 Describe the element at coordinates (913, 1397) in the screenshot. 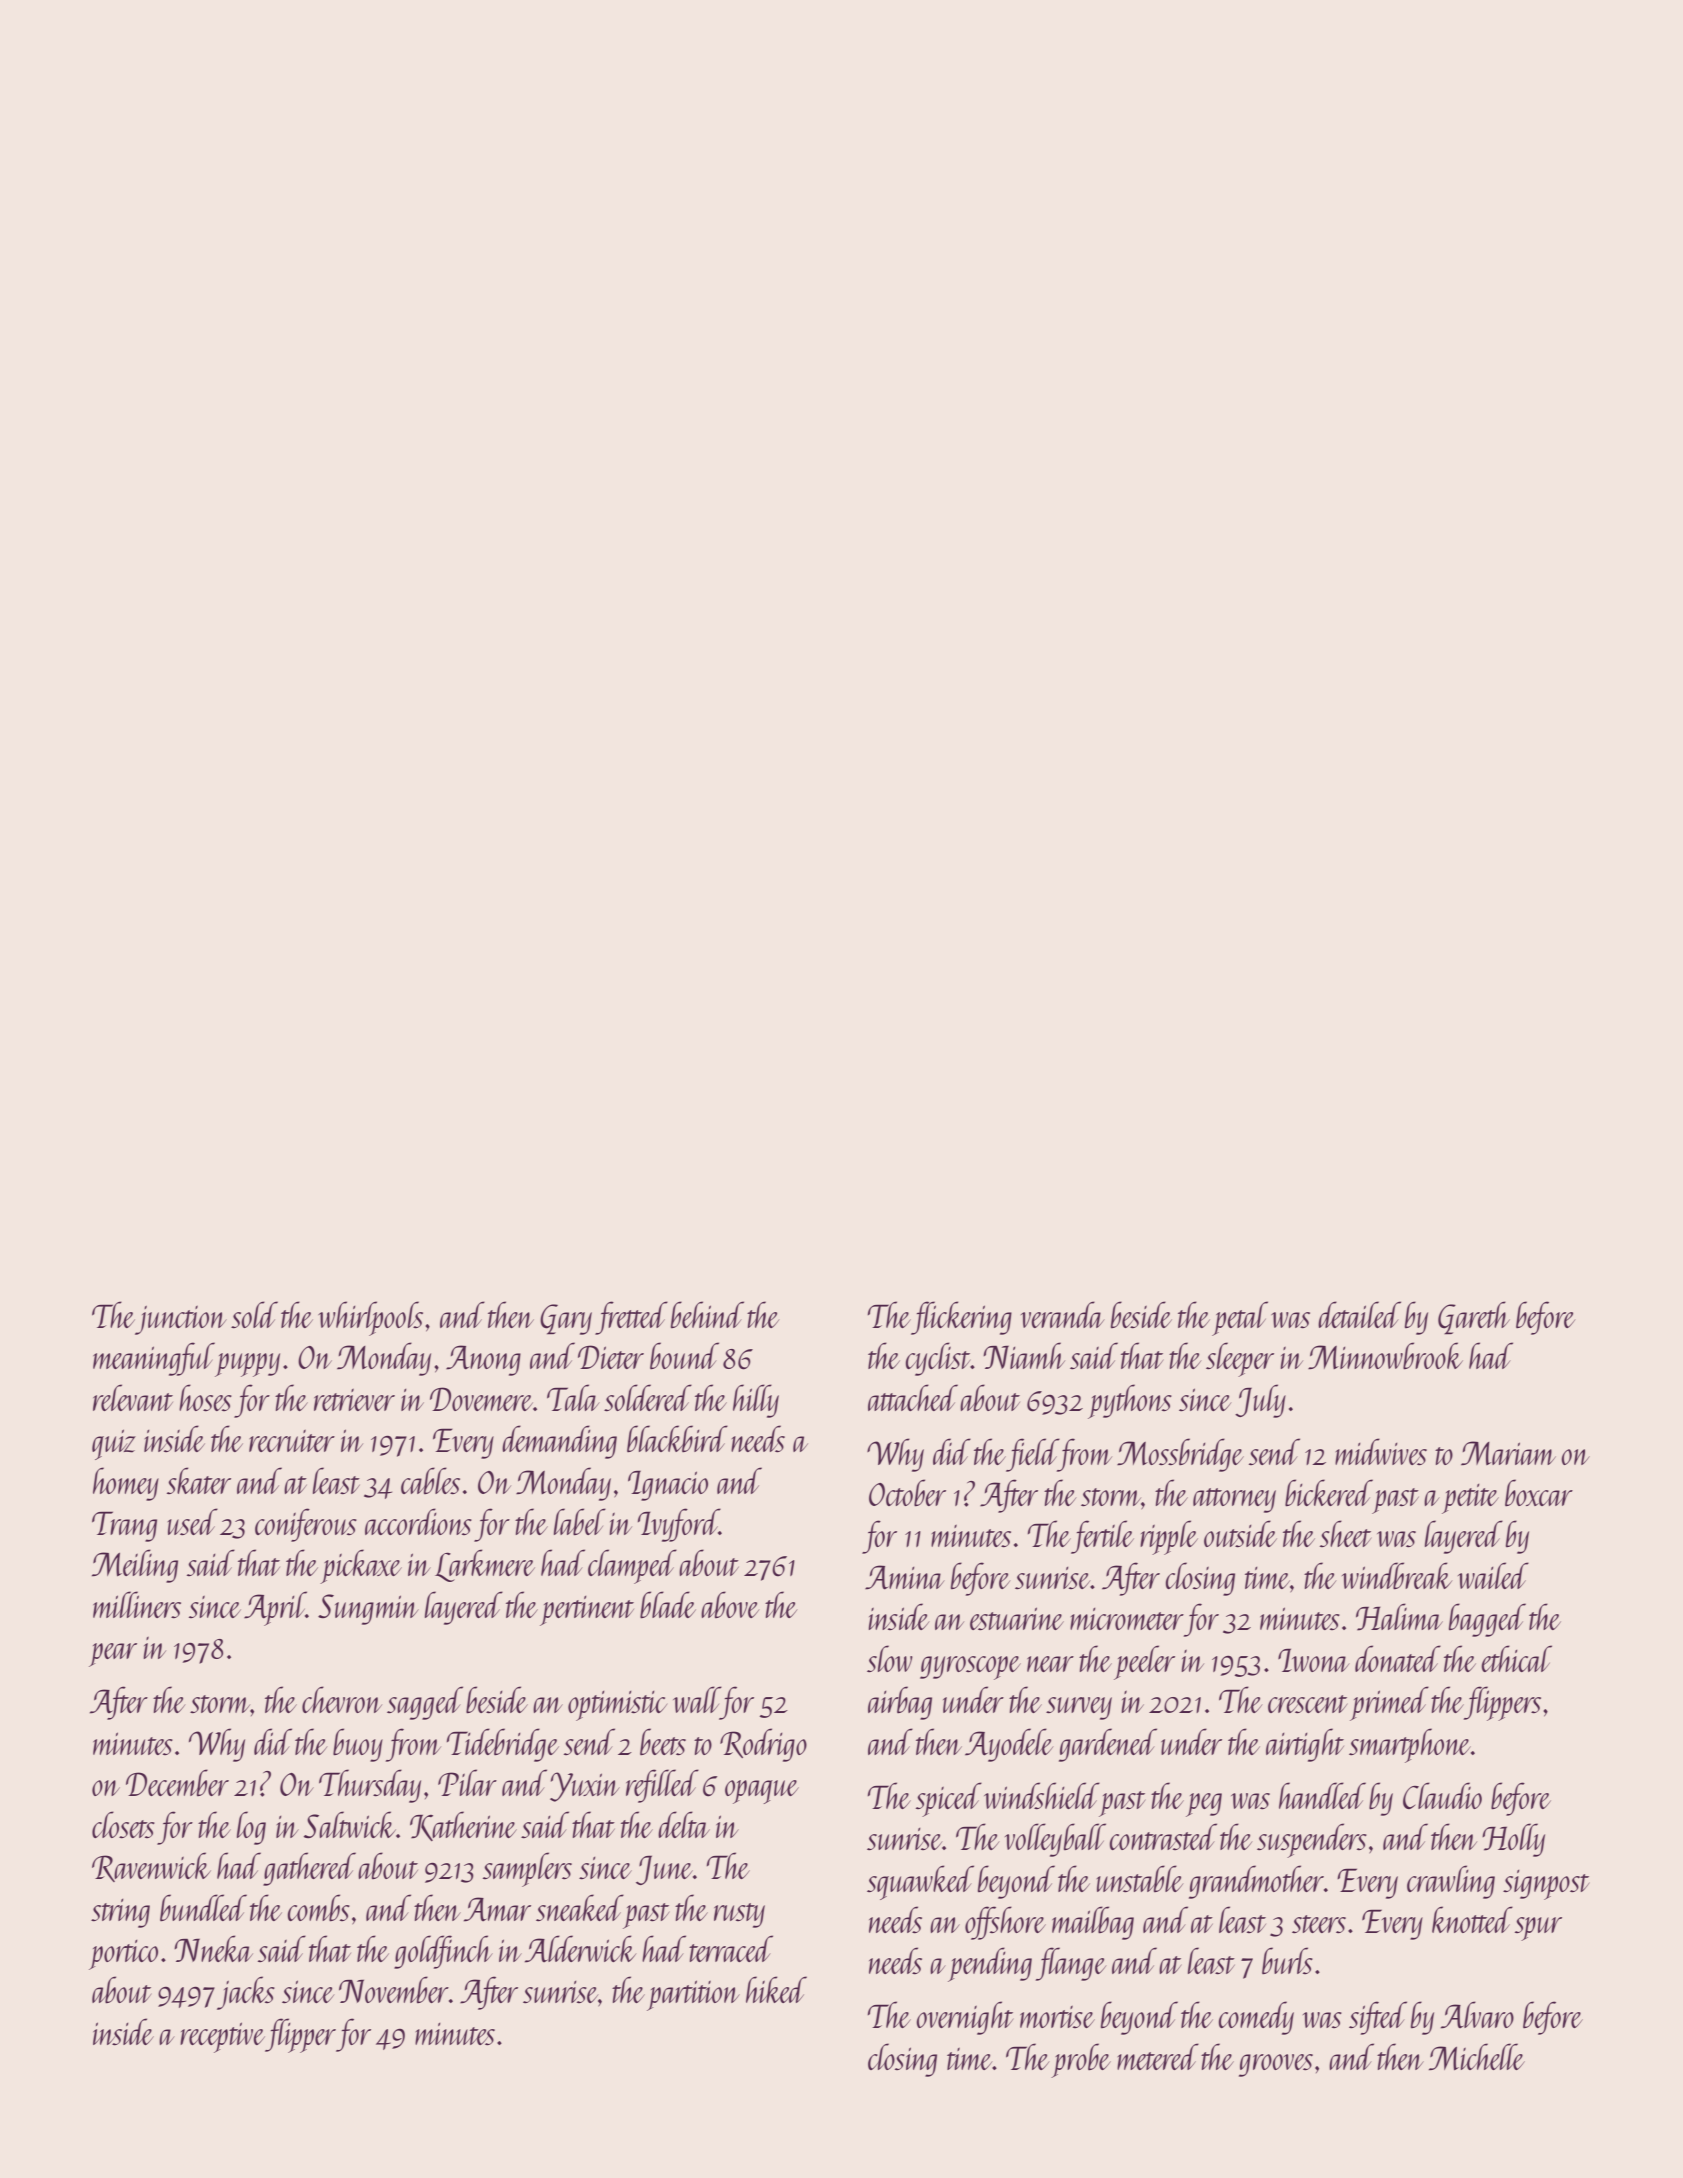

I see `attached` at that location.
